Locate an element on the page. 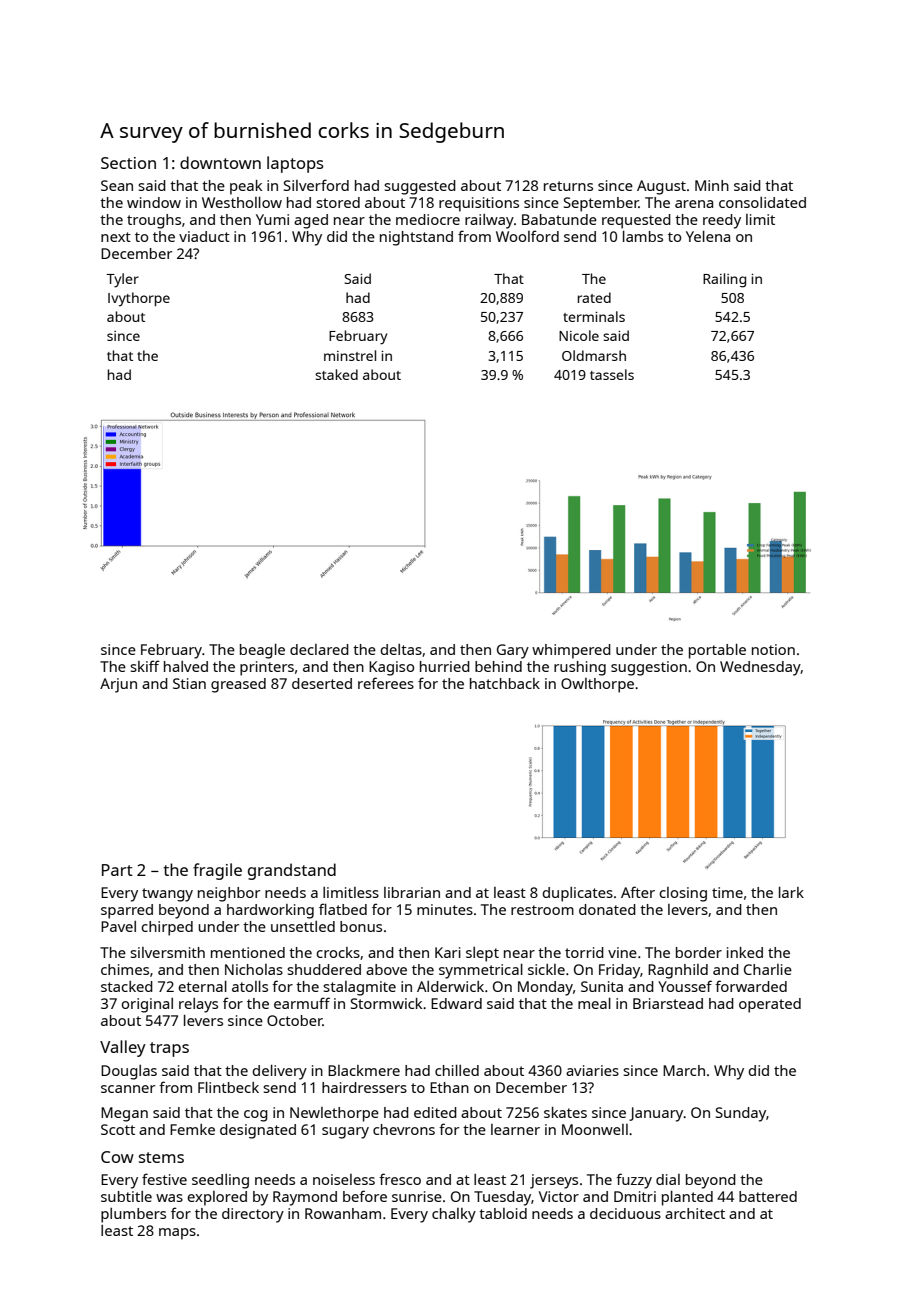 The height and width of the image is (1316, 908). minstrel is located at coordinates (350, 355).
